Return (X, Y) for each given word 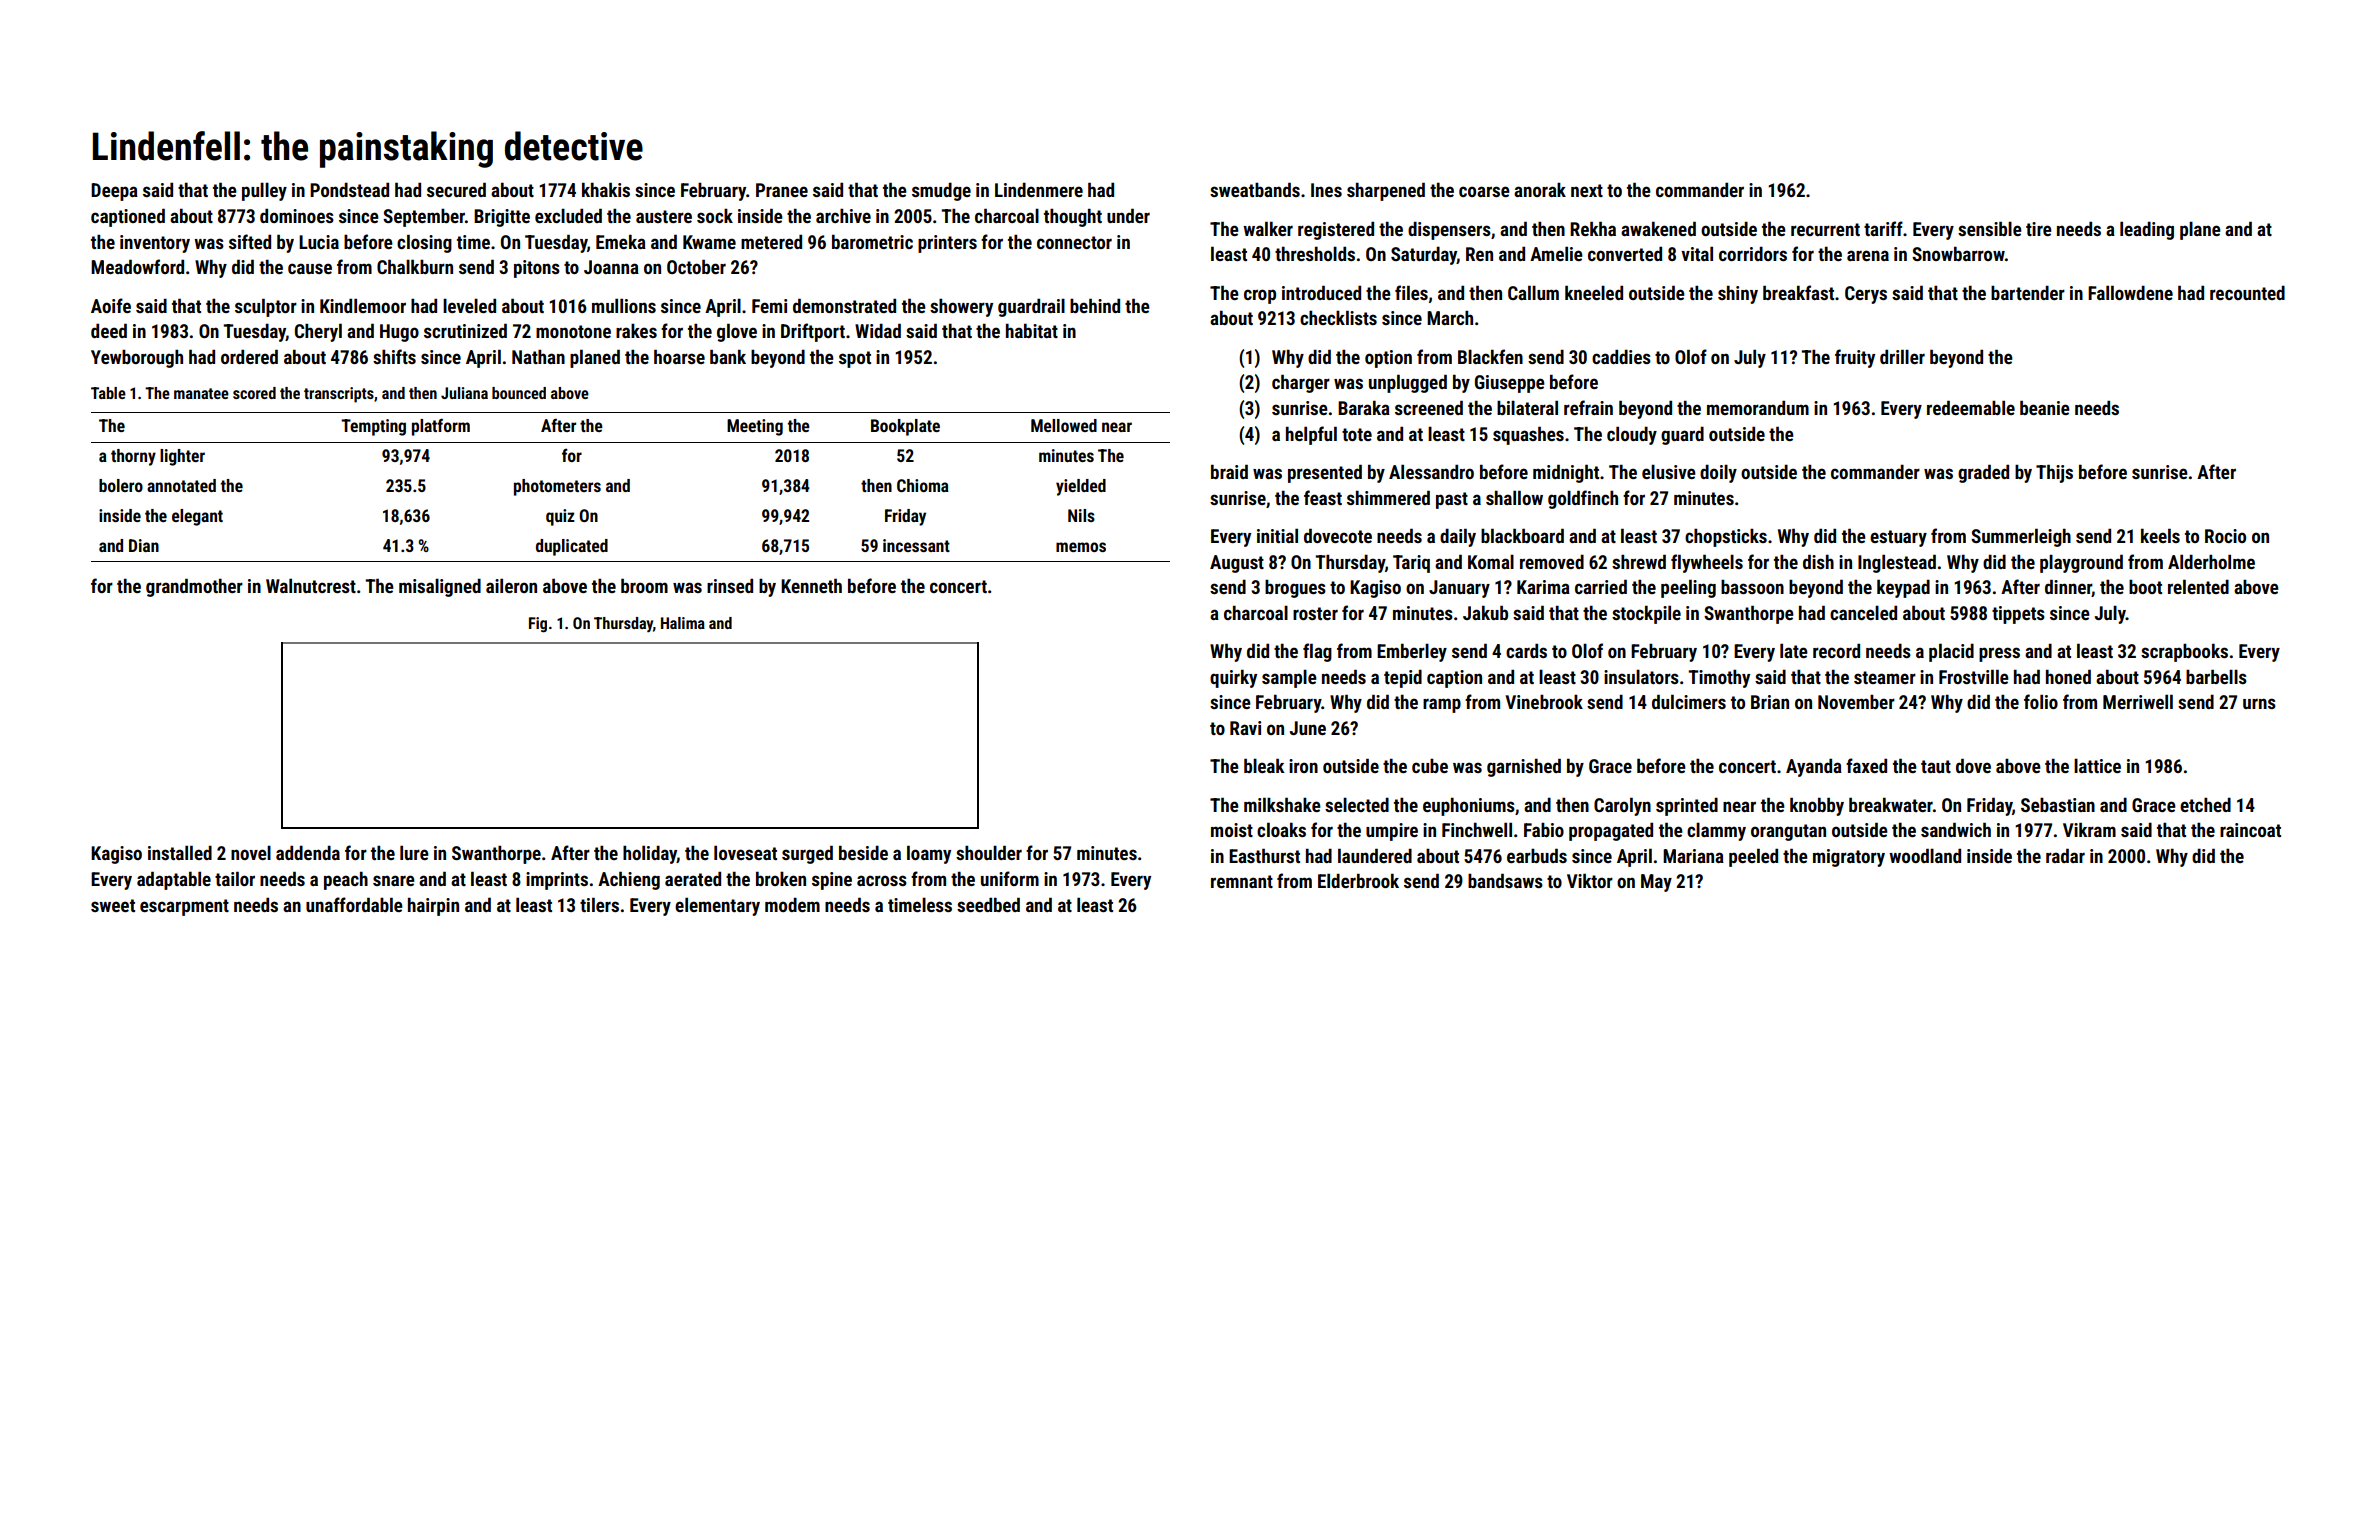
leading (2147, 230)
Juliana (464, 393)
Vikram (2089, 829)
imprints (557, 881)
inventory (155, 244)
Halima (683, 623)
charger (1301, 383)
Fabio (1544, 830)
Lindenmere (1039, 190)
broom (644, 585)
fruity (1855, 358)
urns (2259, 703)
